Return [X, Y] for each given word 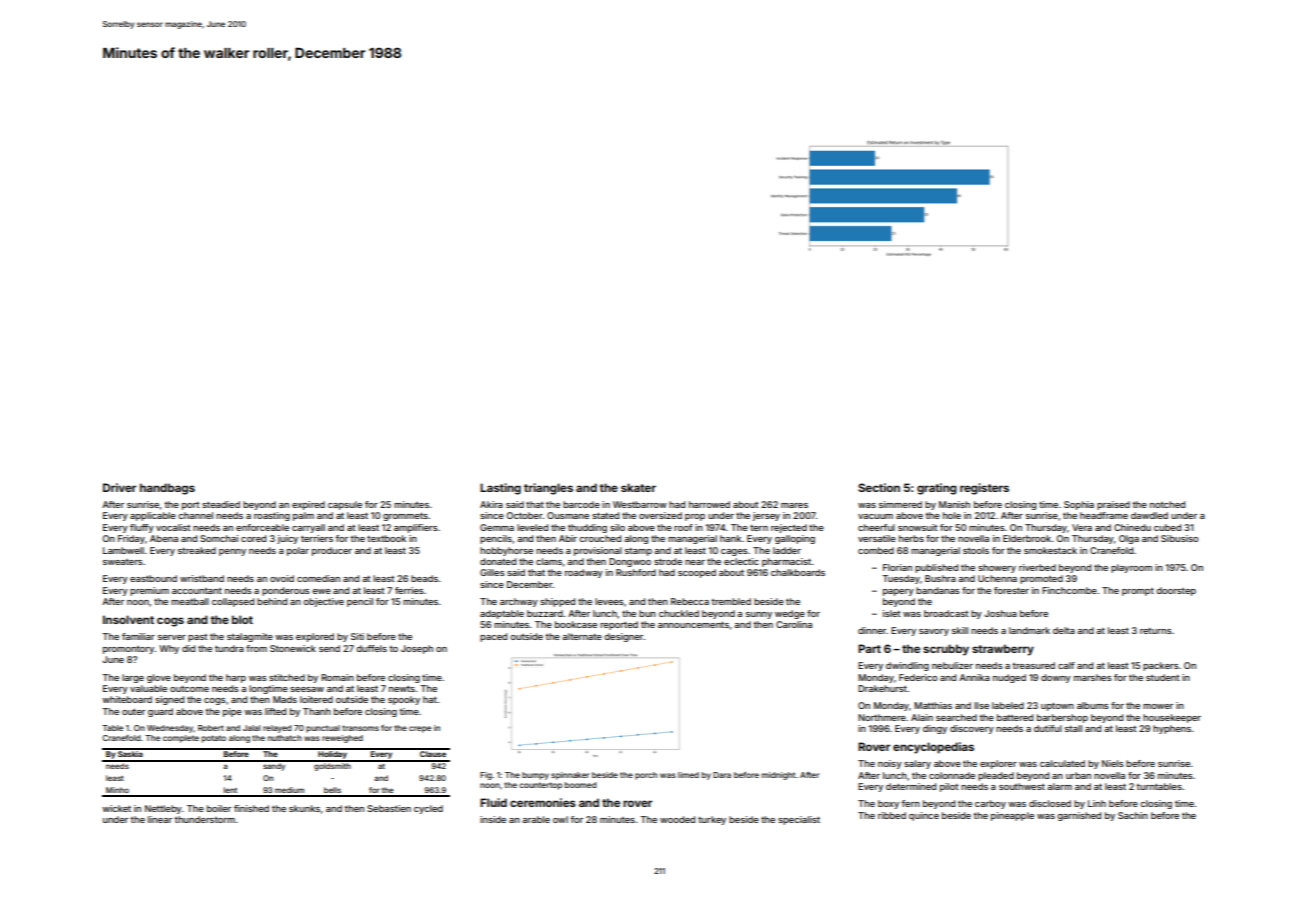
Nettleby [163, 809]
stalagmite [250, 637]
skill [960, 630]
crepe [420, 729]
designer [624, 637]
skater [638, 487]
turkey [712, 820]
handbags [167, 489]
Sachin [1133, 815]
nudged [1009, 678]
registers [984, 489]
